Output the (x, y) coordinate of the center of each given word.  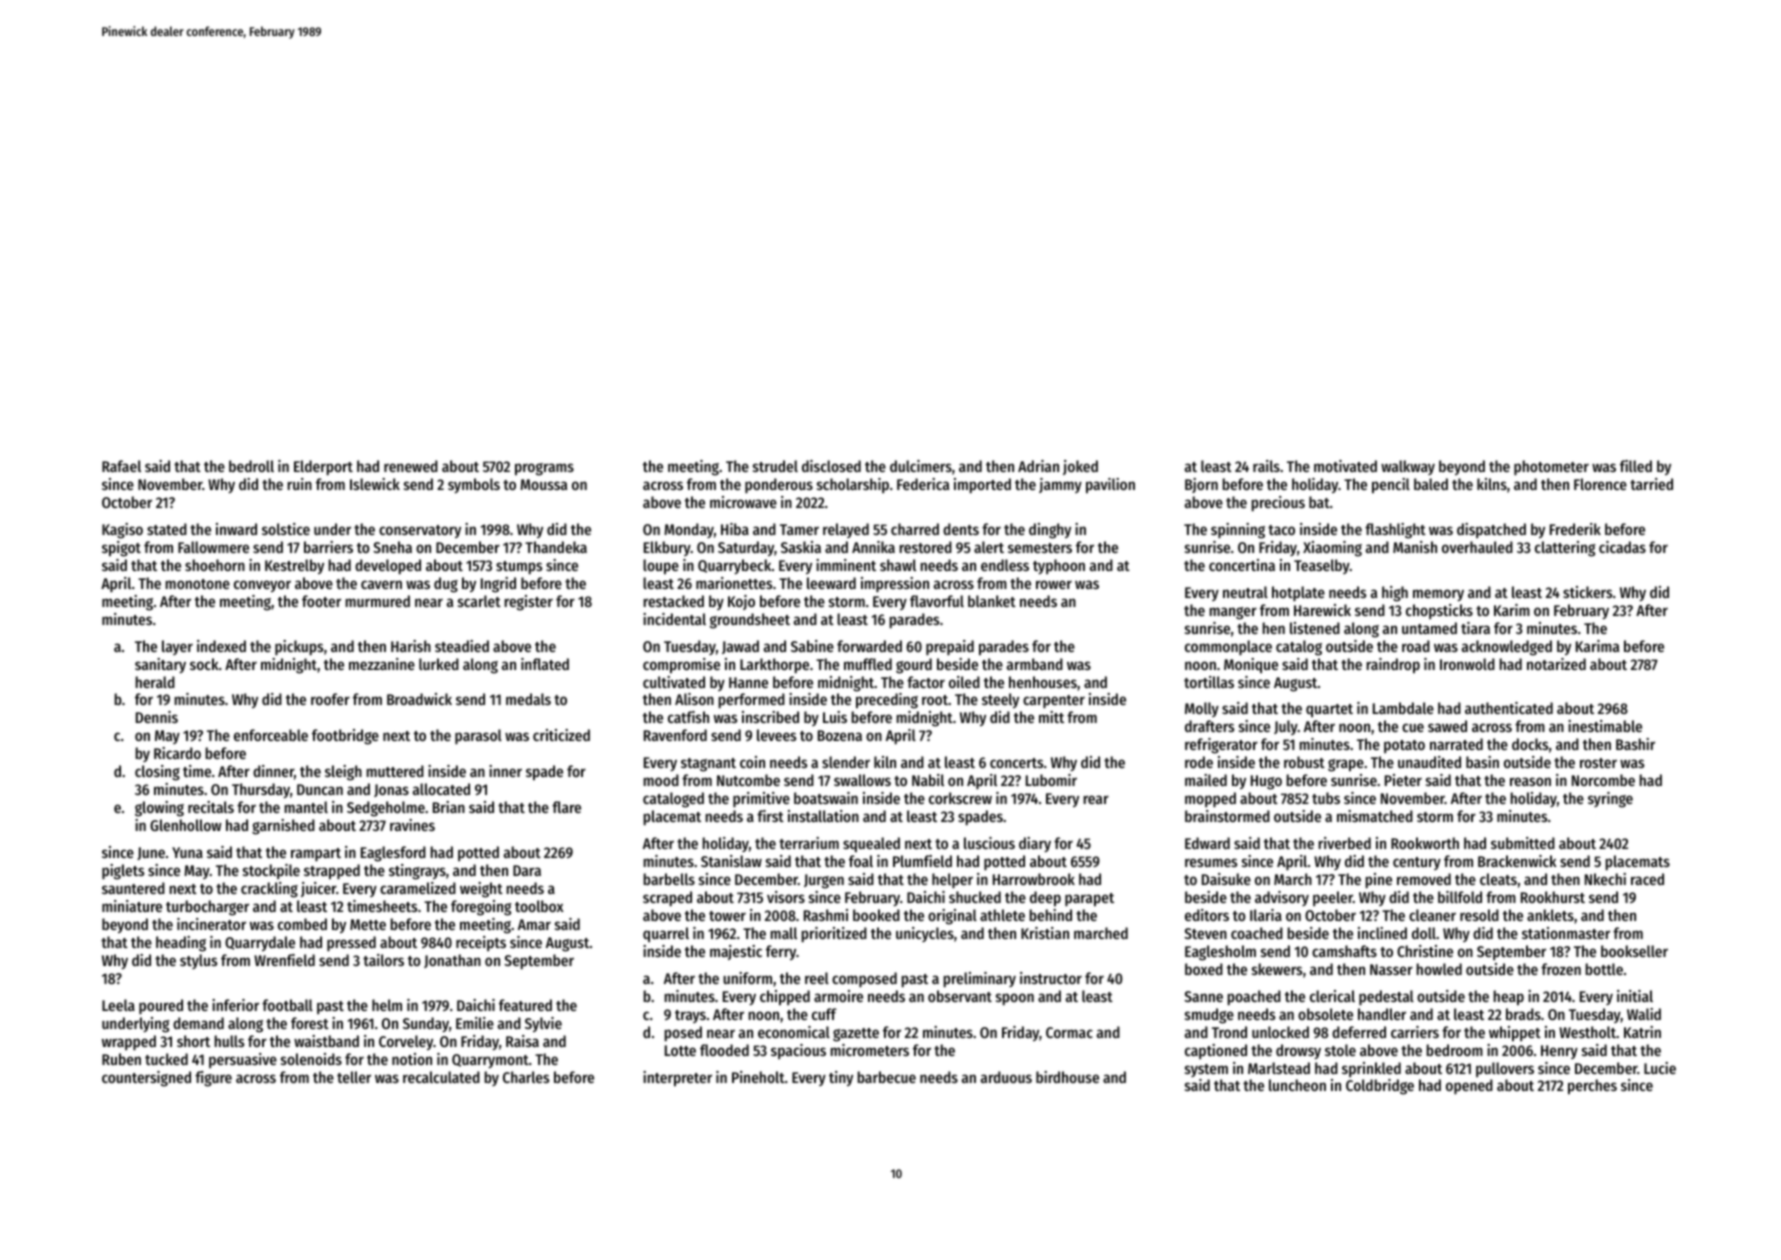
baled (1431, 484)
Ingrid (498, 585)
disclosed (831, 466)
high (1395, 594)
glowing (159, 809)
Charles (526, 1077)
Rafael (121, 466)
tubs (1326, 798)
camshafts (1344, 951)
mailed (1206, 780)
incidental (674, 619)
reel (817, 978)
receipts (481, 943)
